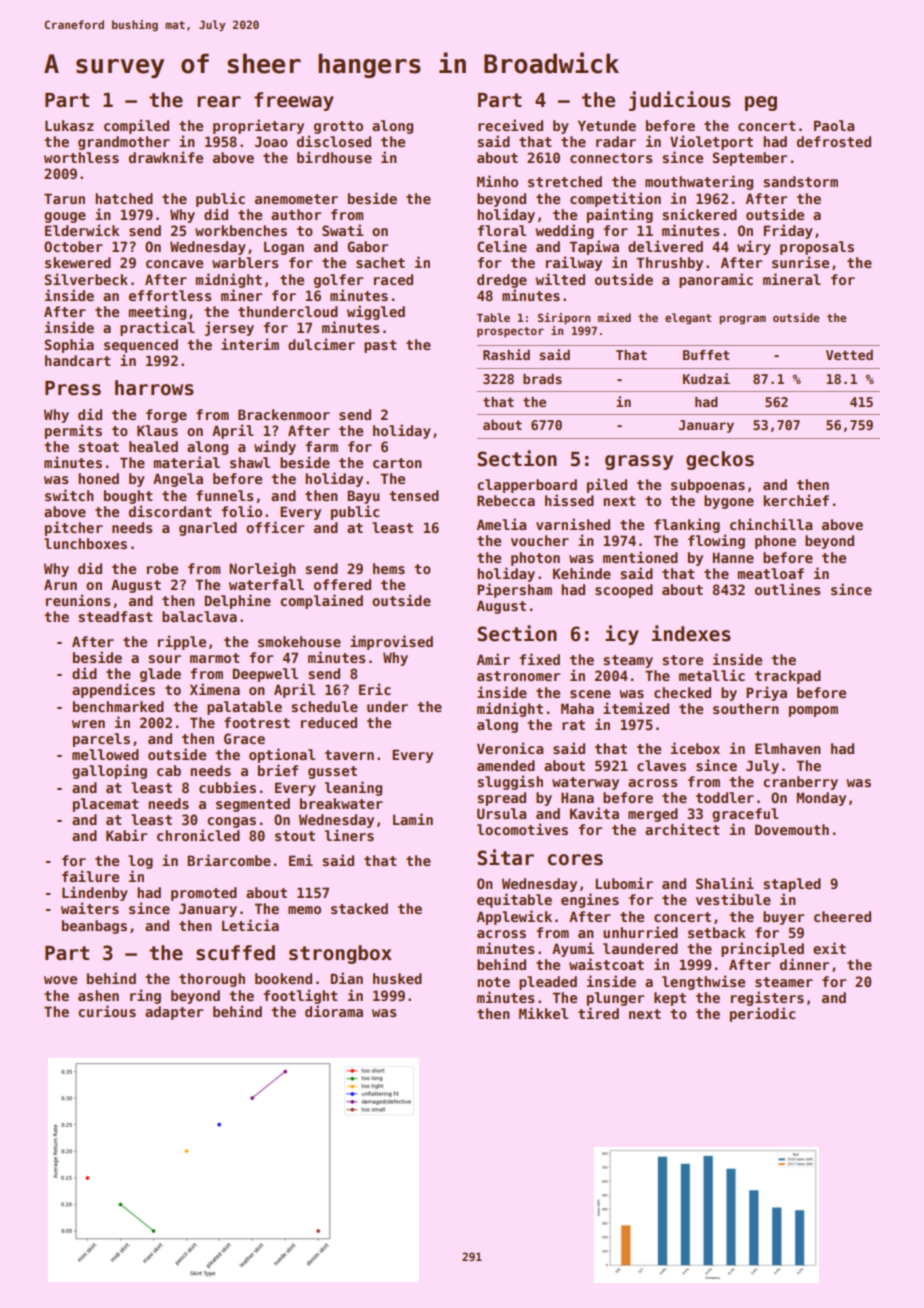 The width and height of the image is (924, 1308). Describe the element at coordinates (834, 125) in the image. I see `Paola` at that location.
